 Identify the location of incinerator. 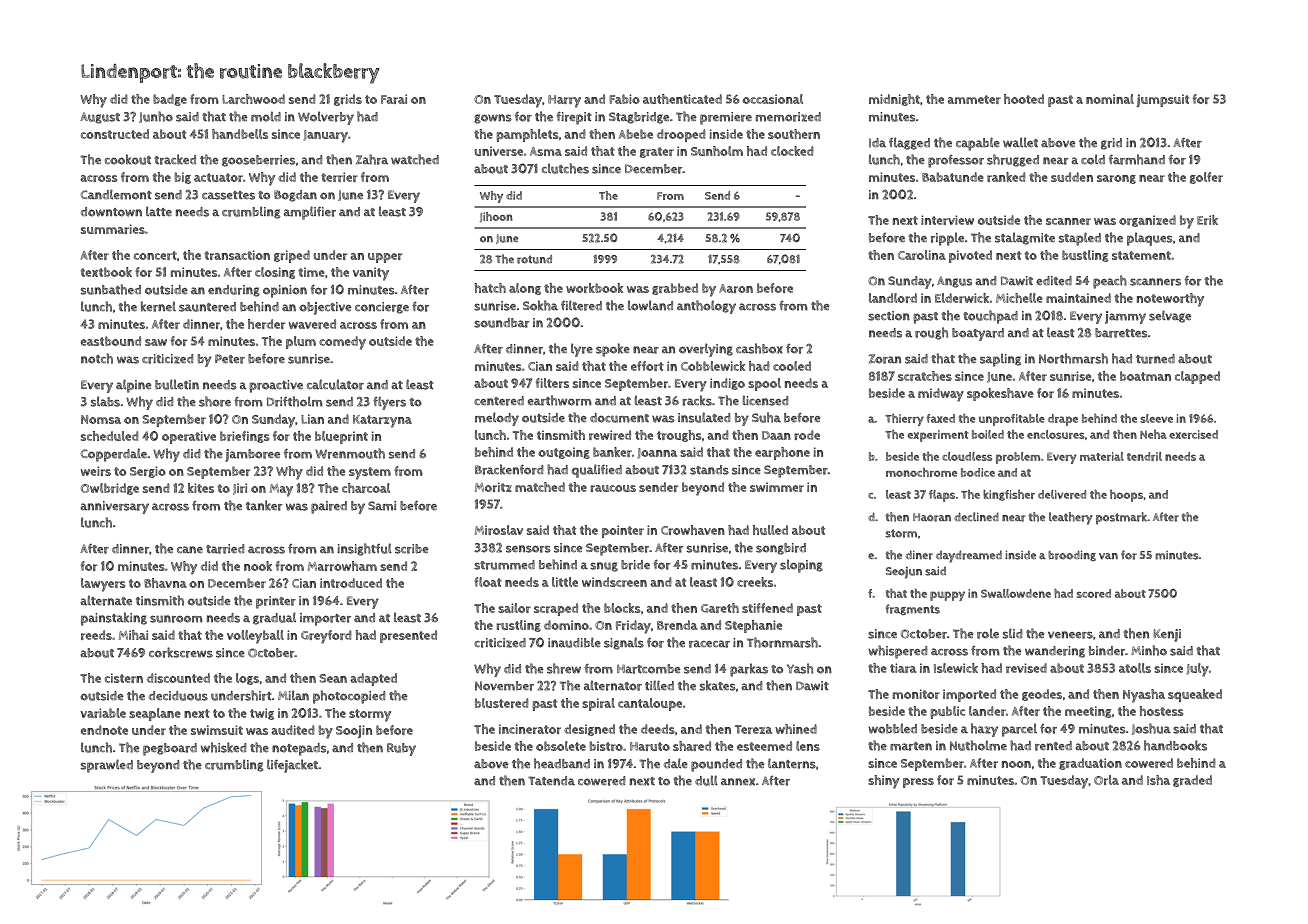
(530, 729).
